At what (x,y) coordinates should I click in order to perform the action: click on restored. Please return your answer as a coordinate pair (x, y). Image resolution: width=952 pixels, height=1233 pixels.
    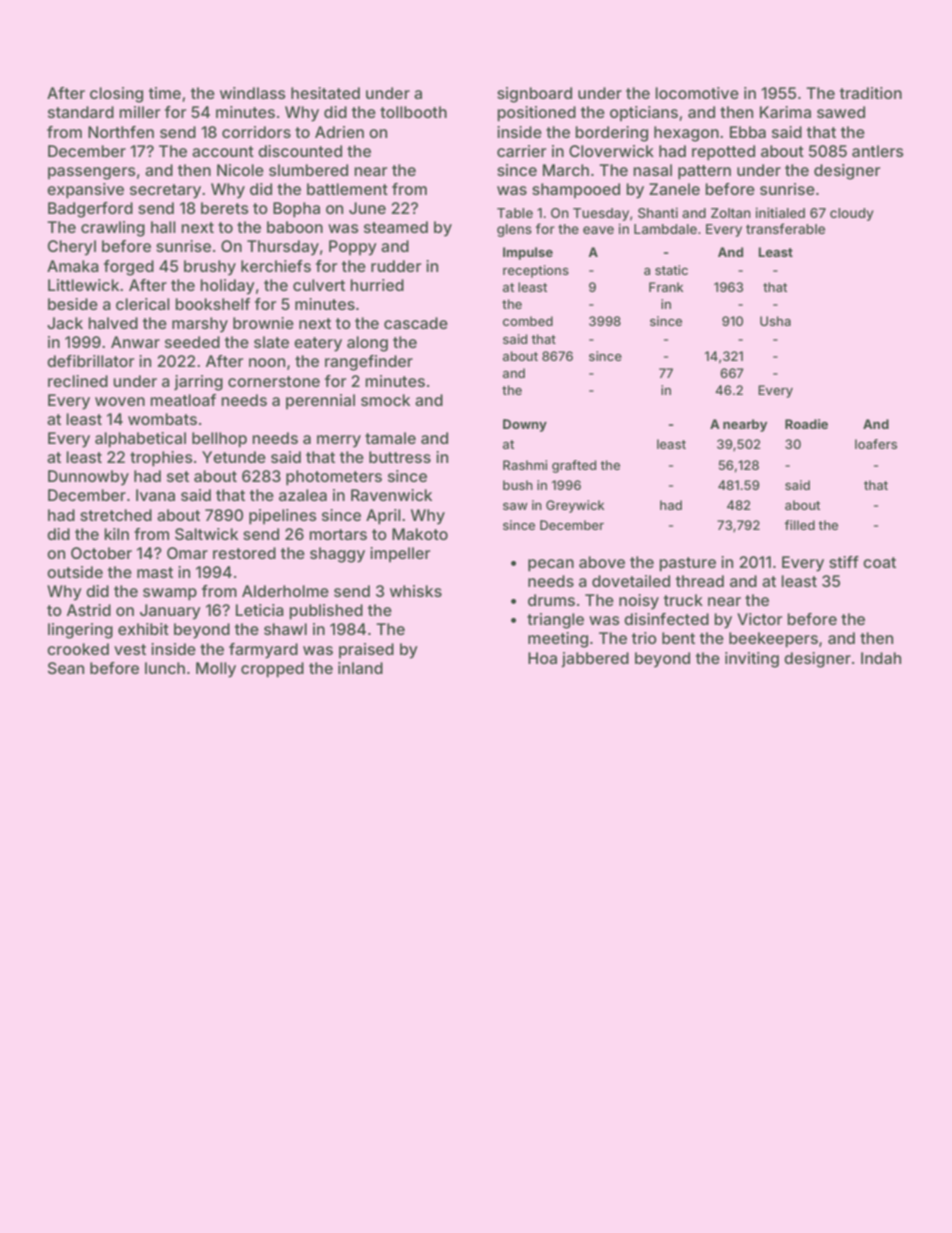
    Looking at the image, I should click on (244, 553).
